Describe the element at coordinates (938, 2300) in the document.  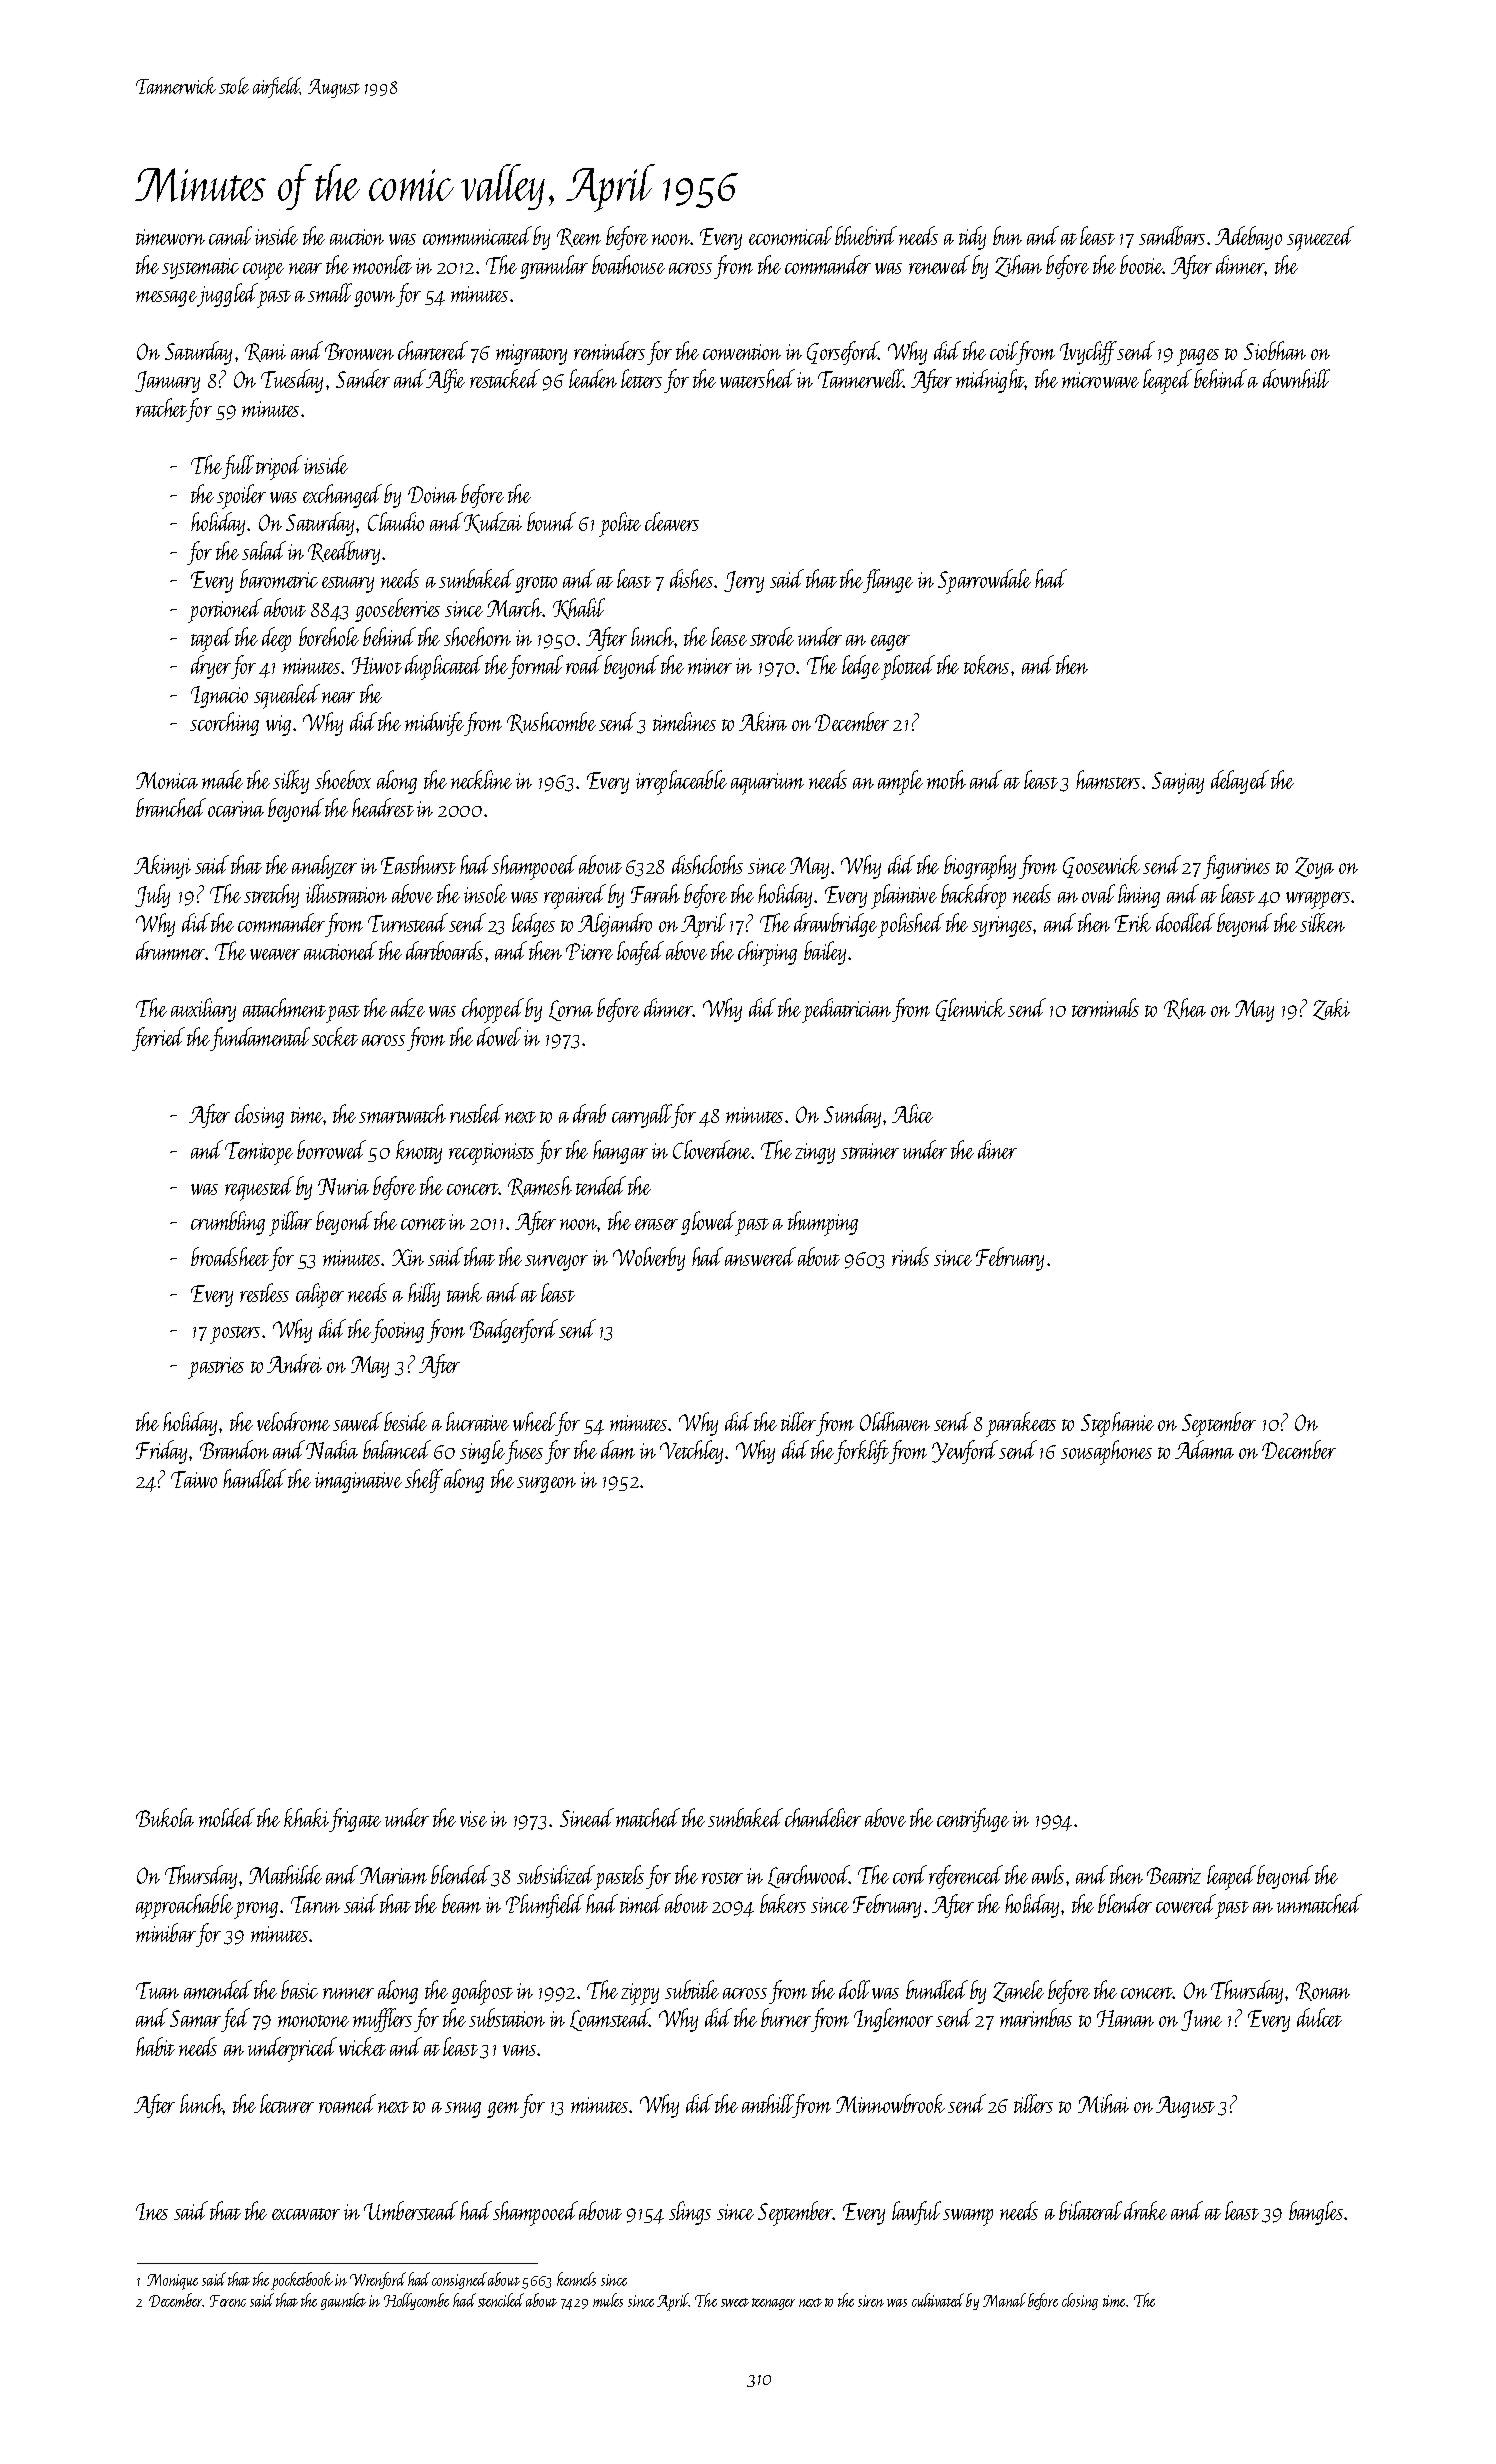
I see `cultivated` at that location.
